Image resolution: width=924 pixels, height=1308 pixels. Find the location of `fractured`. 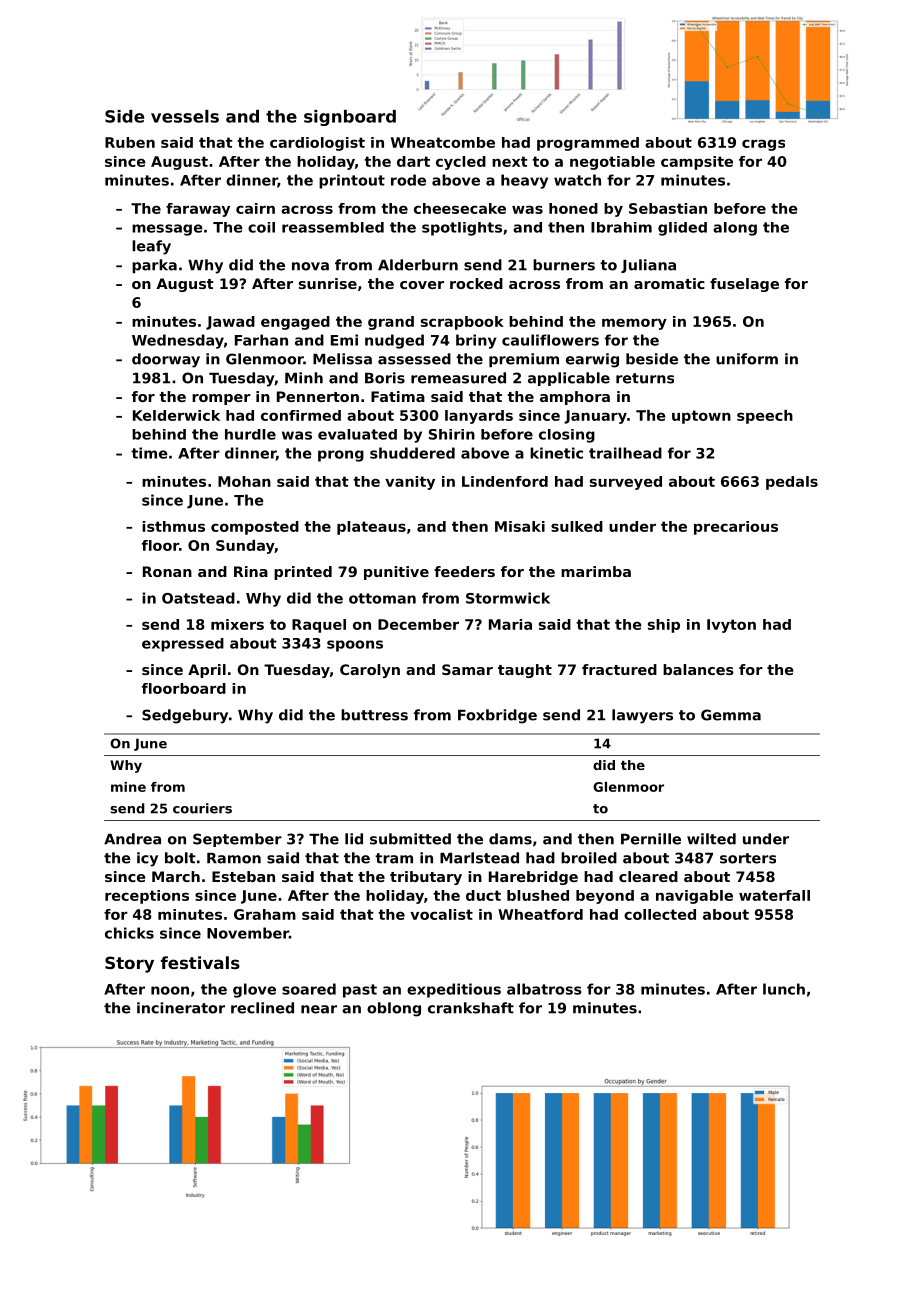

fractured is located at coordinates (619, 669).
